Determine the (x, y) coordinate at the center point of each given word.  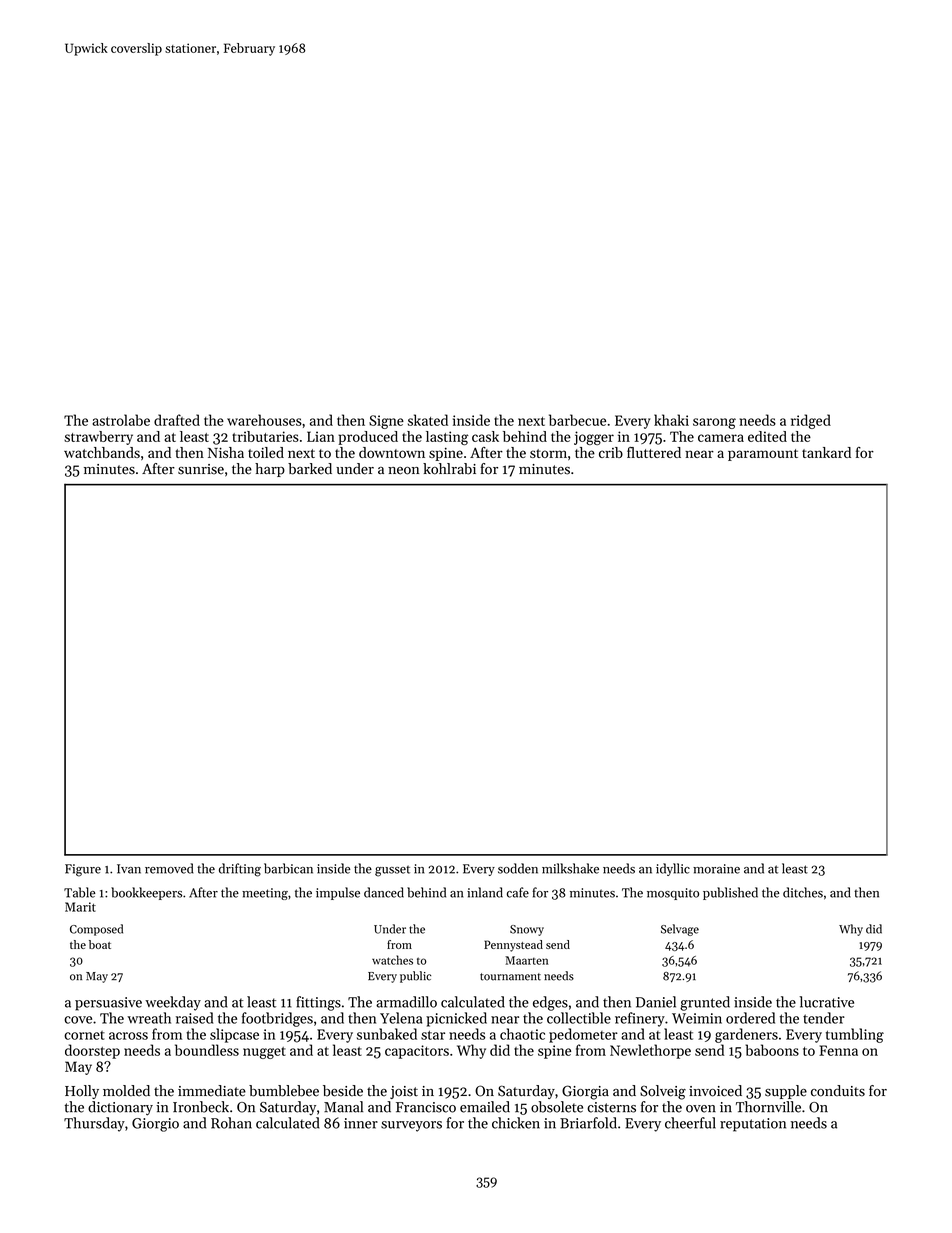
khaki (671, 420)
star (433, 1035)
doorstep (92, 1051)
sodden (518, 868)
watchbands (102, 452)
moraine (716, 869)
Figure (83, 870)
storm (548, 453)
